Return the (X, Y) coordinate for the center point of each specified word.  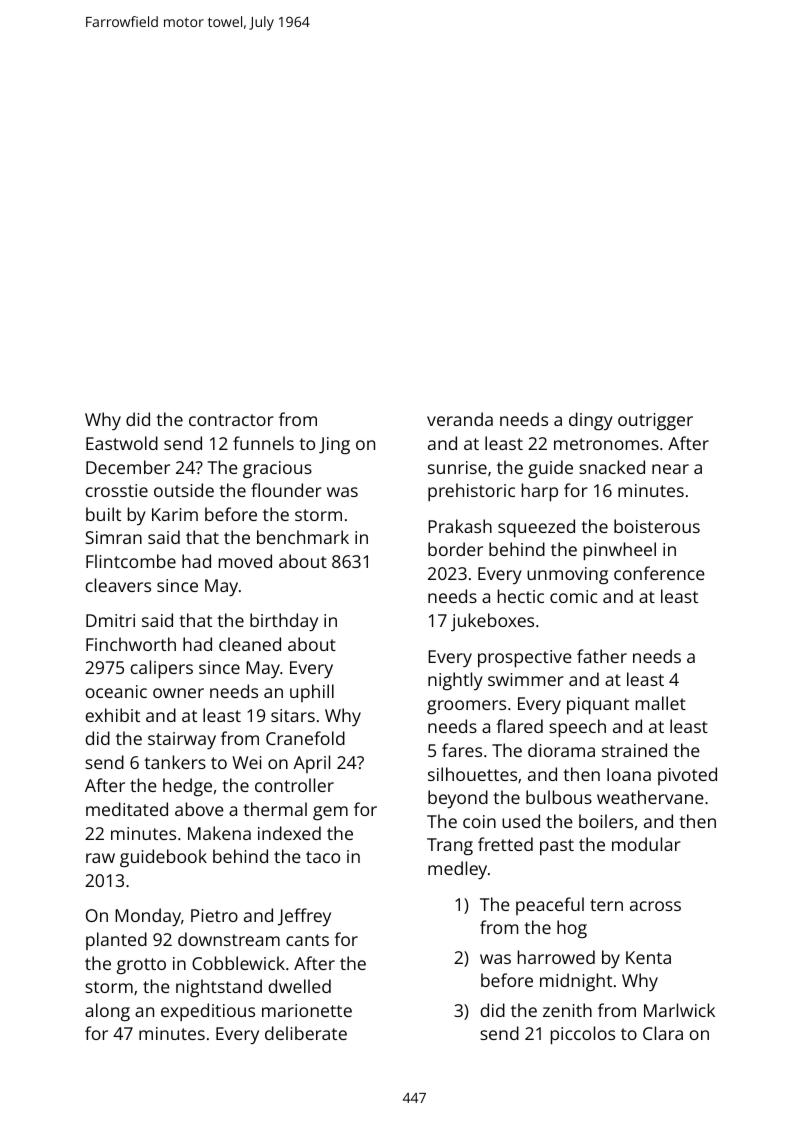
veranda (460, 419)
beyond (458, 799)
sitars (293, 715)
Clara (663, 1033)
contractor (231, 420)
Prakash (460, 526)
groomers (466, 707)
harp (540, 492)
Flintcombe (131, 561)
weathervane (650, 797)
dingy (591, 421)
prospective (525, 659)
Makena (219, 833)
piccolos (583, 1035)
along (107, 1012)
